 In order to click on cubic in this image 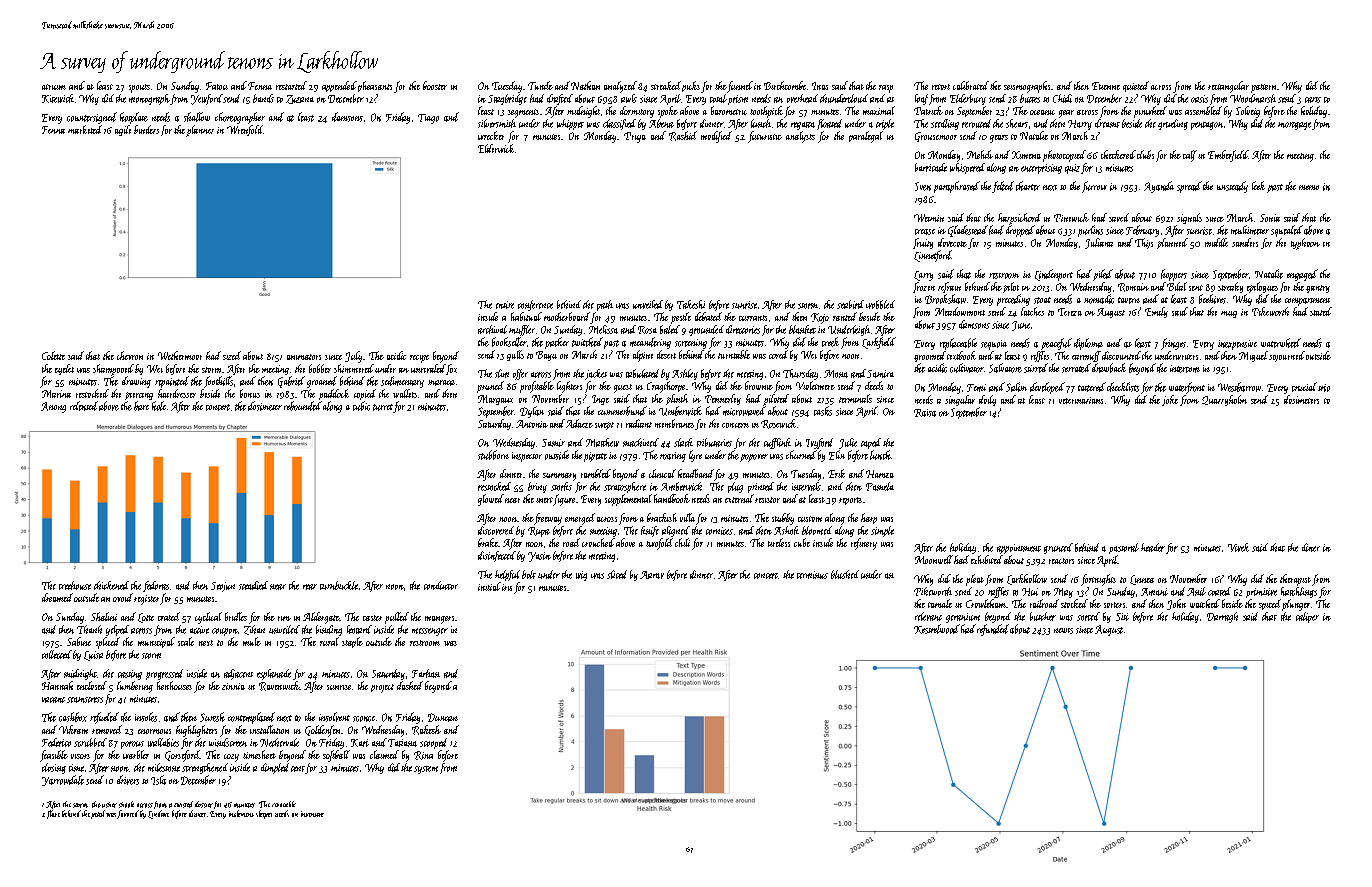, I will do `click(361, 406)`.
